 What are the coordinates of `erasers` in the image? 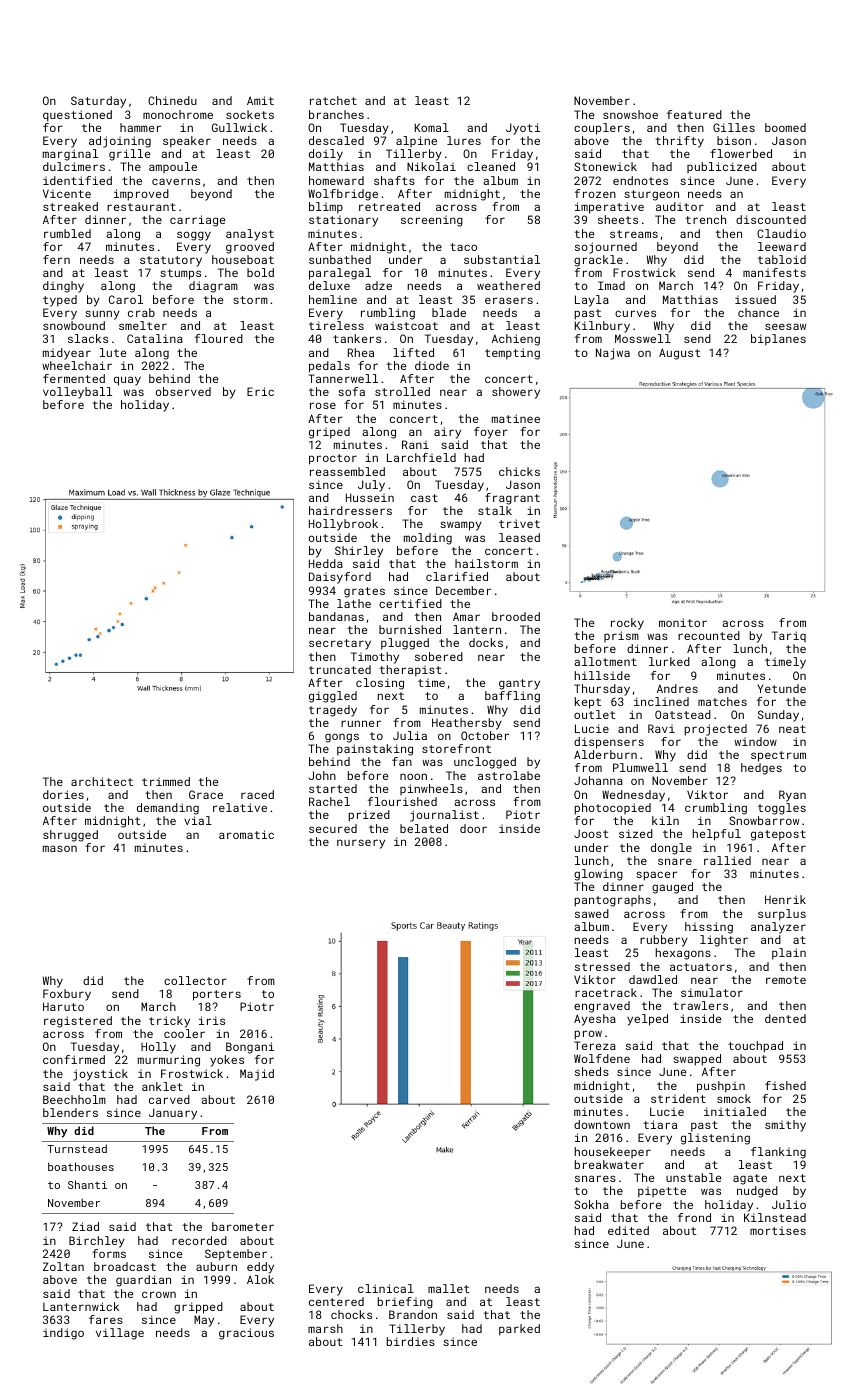 It's located at (509, 300).
